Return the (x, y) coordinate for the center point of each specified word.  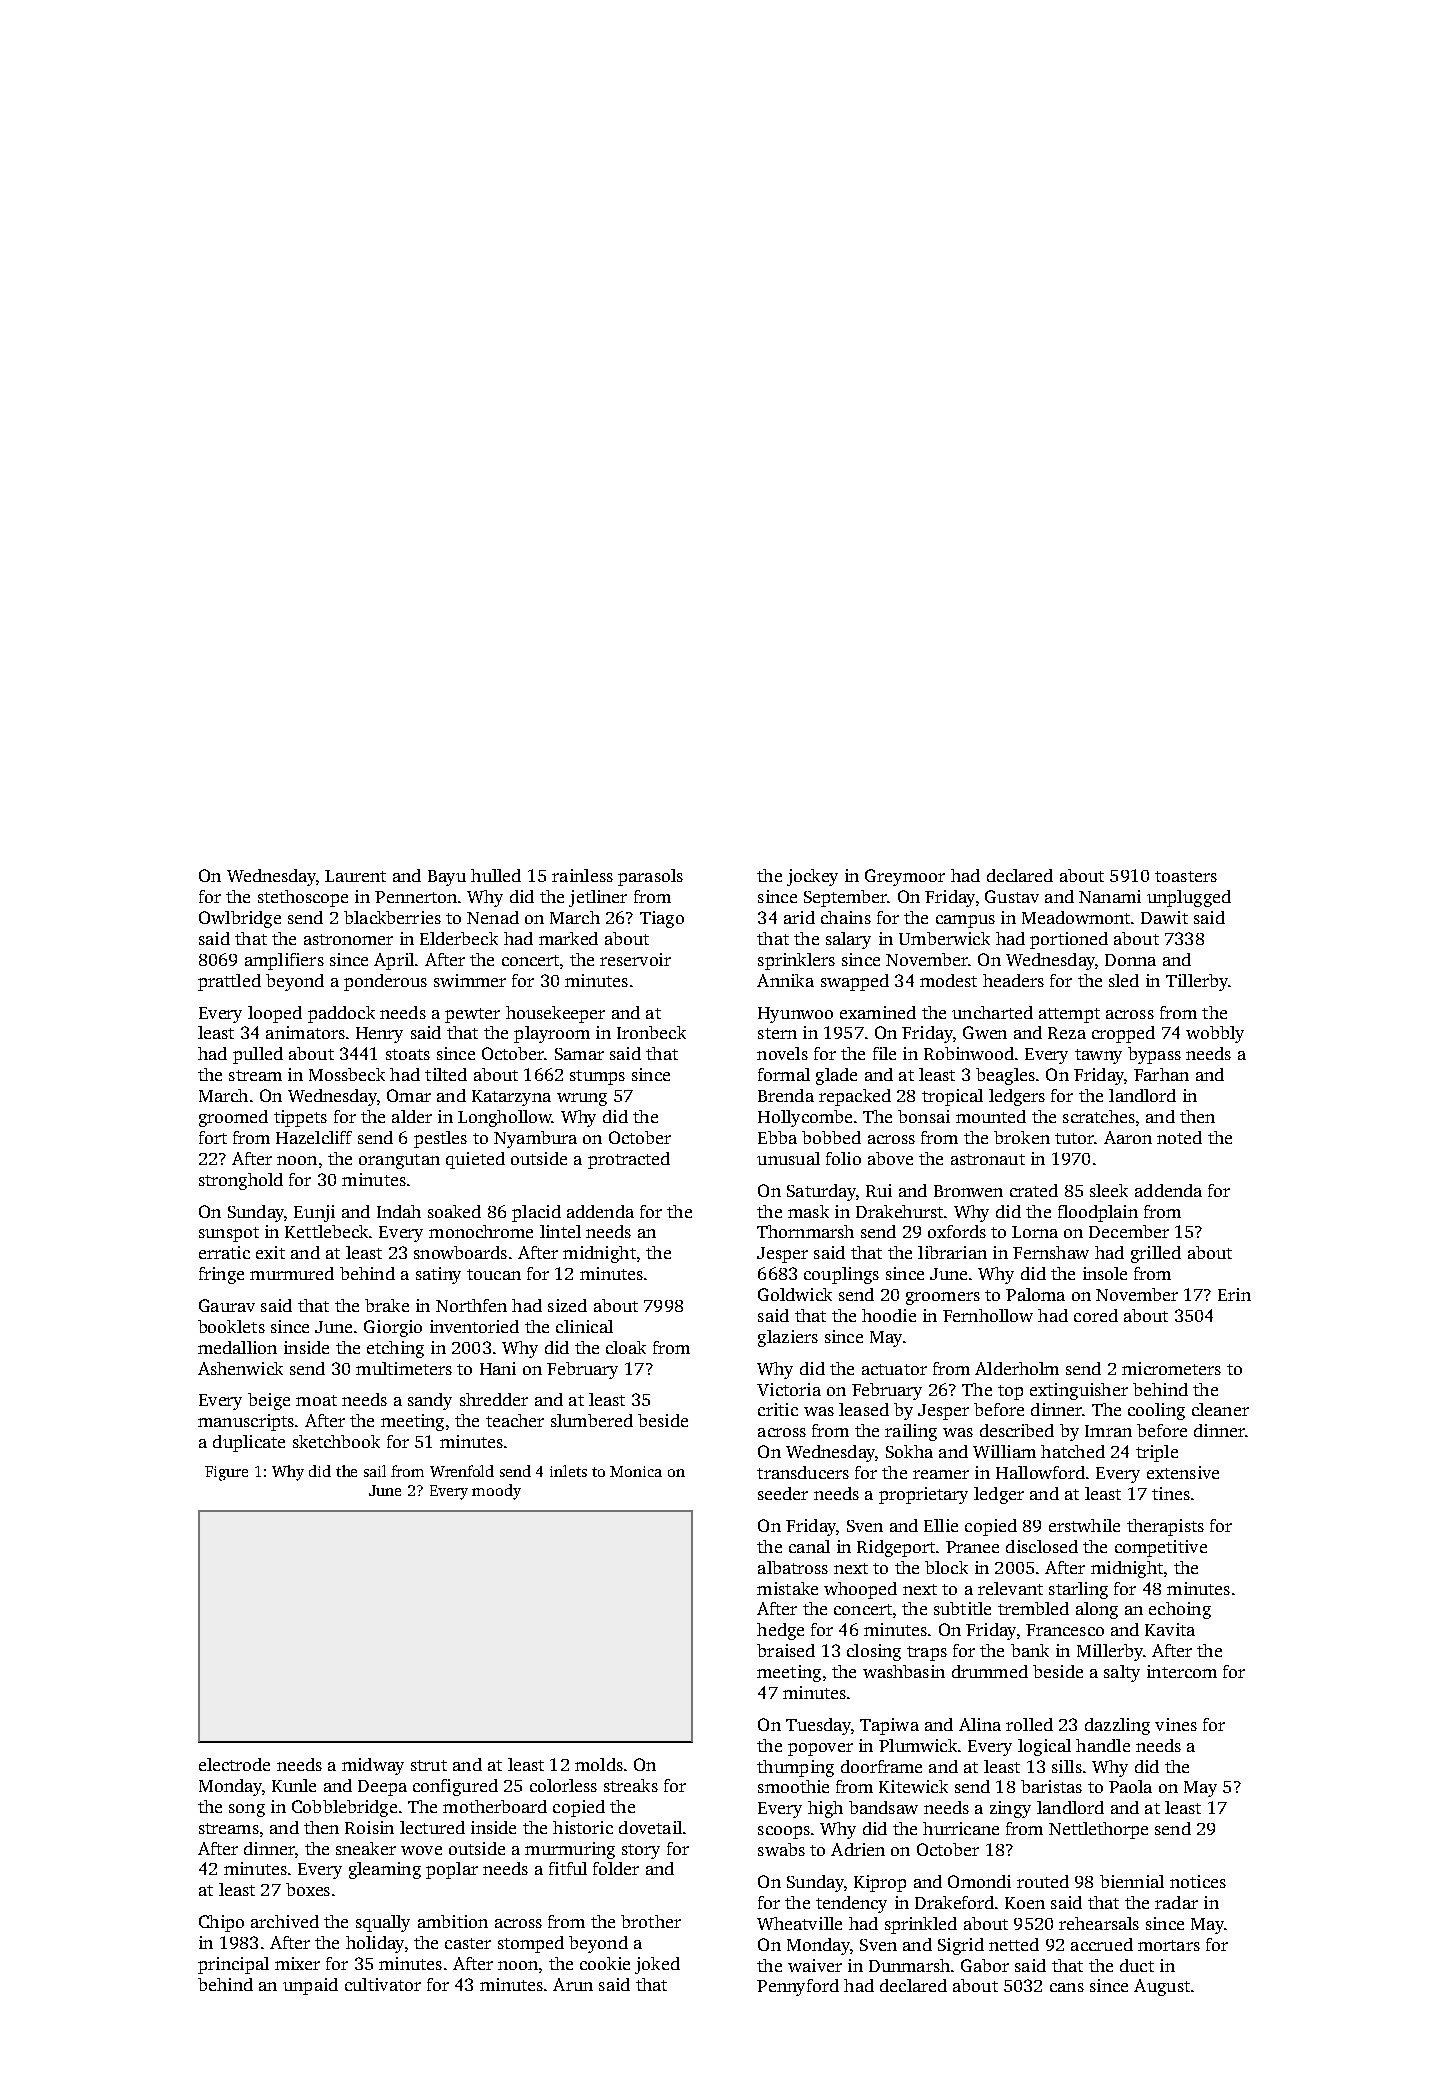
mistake (787, 1588)
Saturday (821, 1192)
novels (782, 1053)
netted (1014, 1944)
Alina (980, 1724)
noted (1179, 1137)
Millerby (1110, 1652)
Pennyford (798, 1987)
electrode (234, 1764)
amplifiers (284, 961)
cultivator (383, 1984)
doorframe (881, 1766)
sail (375, 1471)
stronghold (241, 1181)
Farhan (1161, 1074)
